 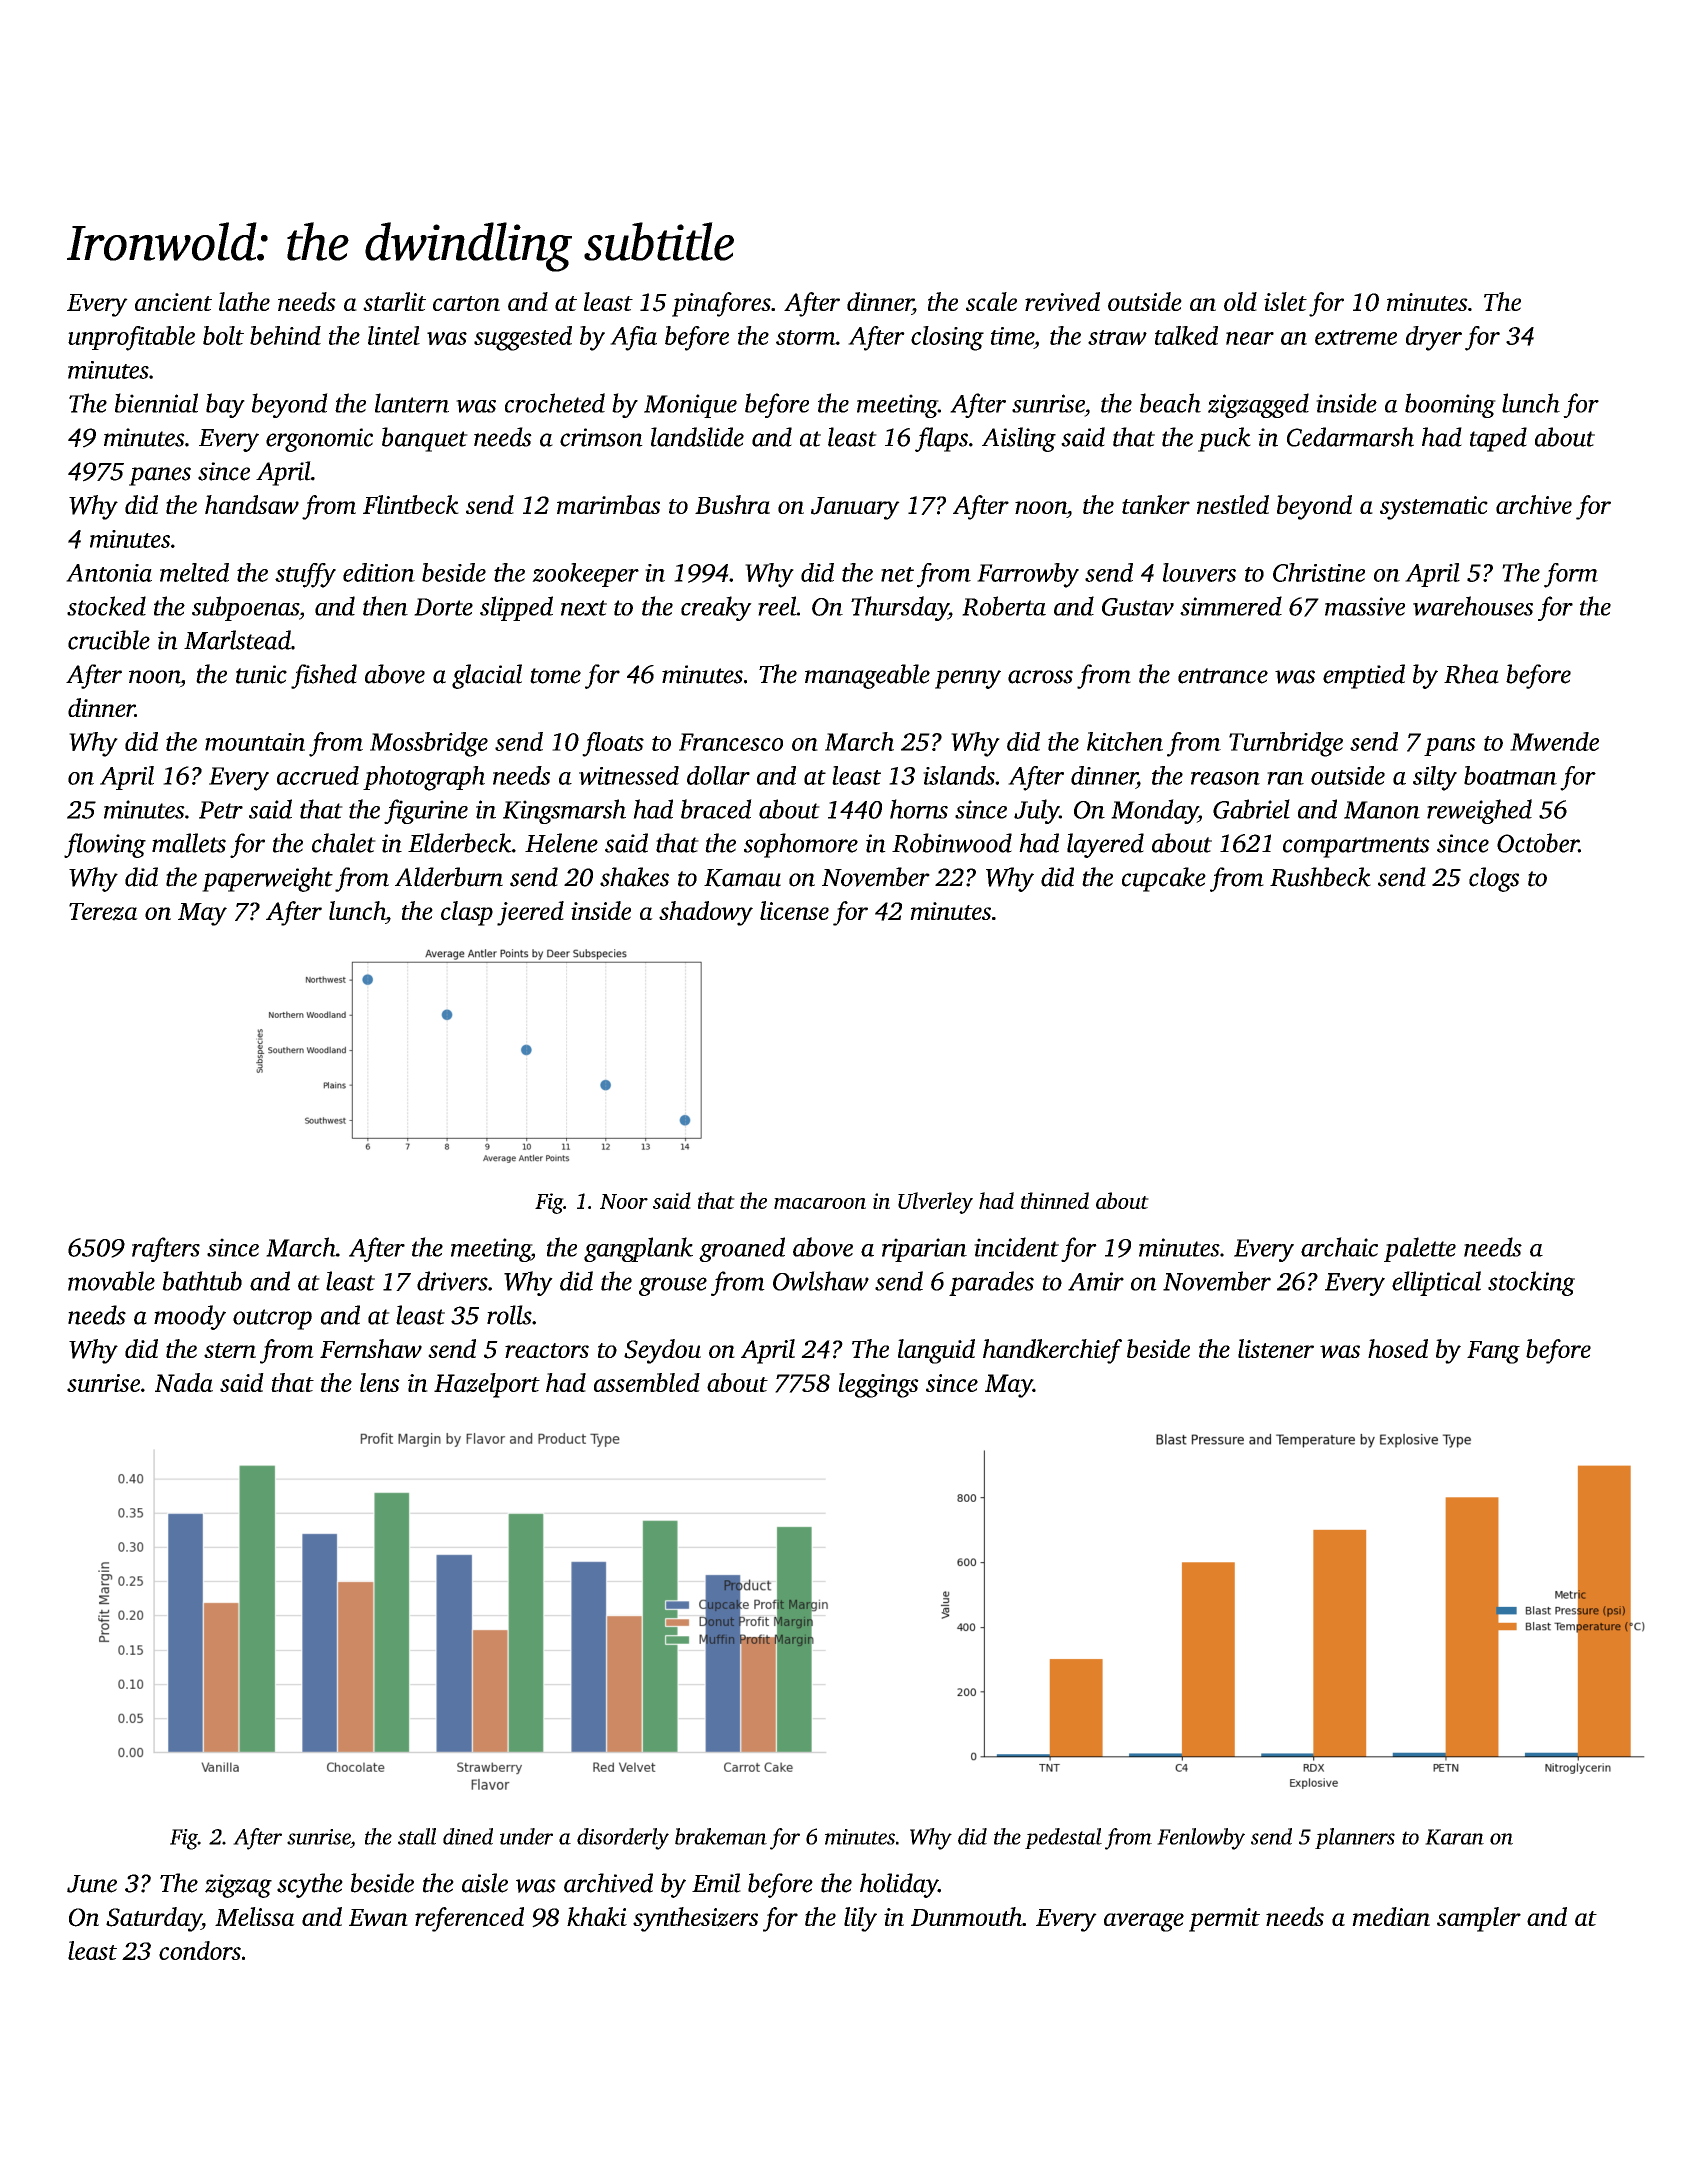 What do you see at coordinates (417, 1836) in the document?
I see `stall` at bounding box center [417, 1836].
